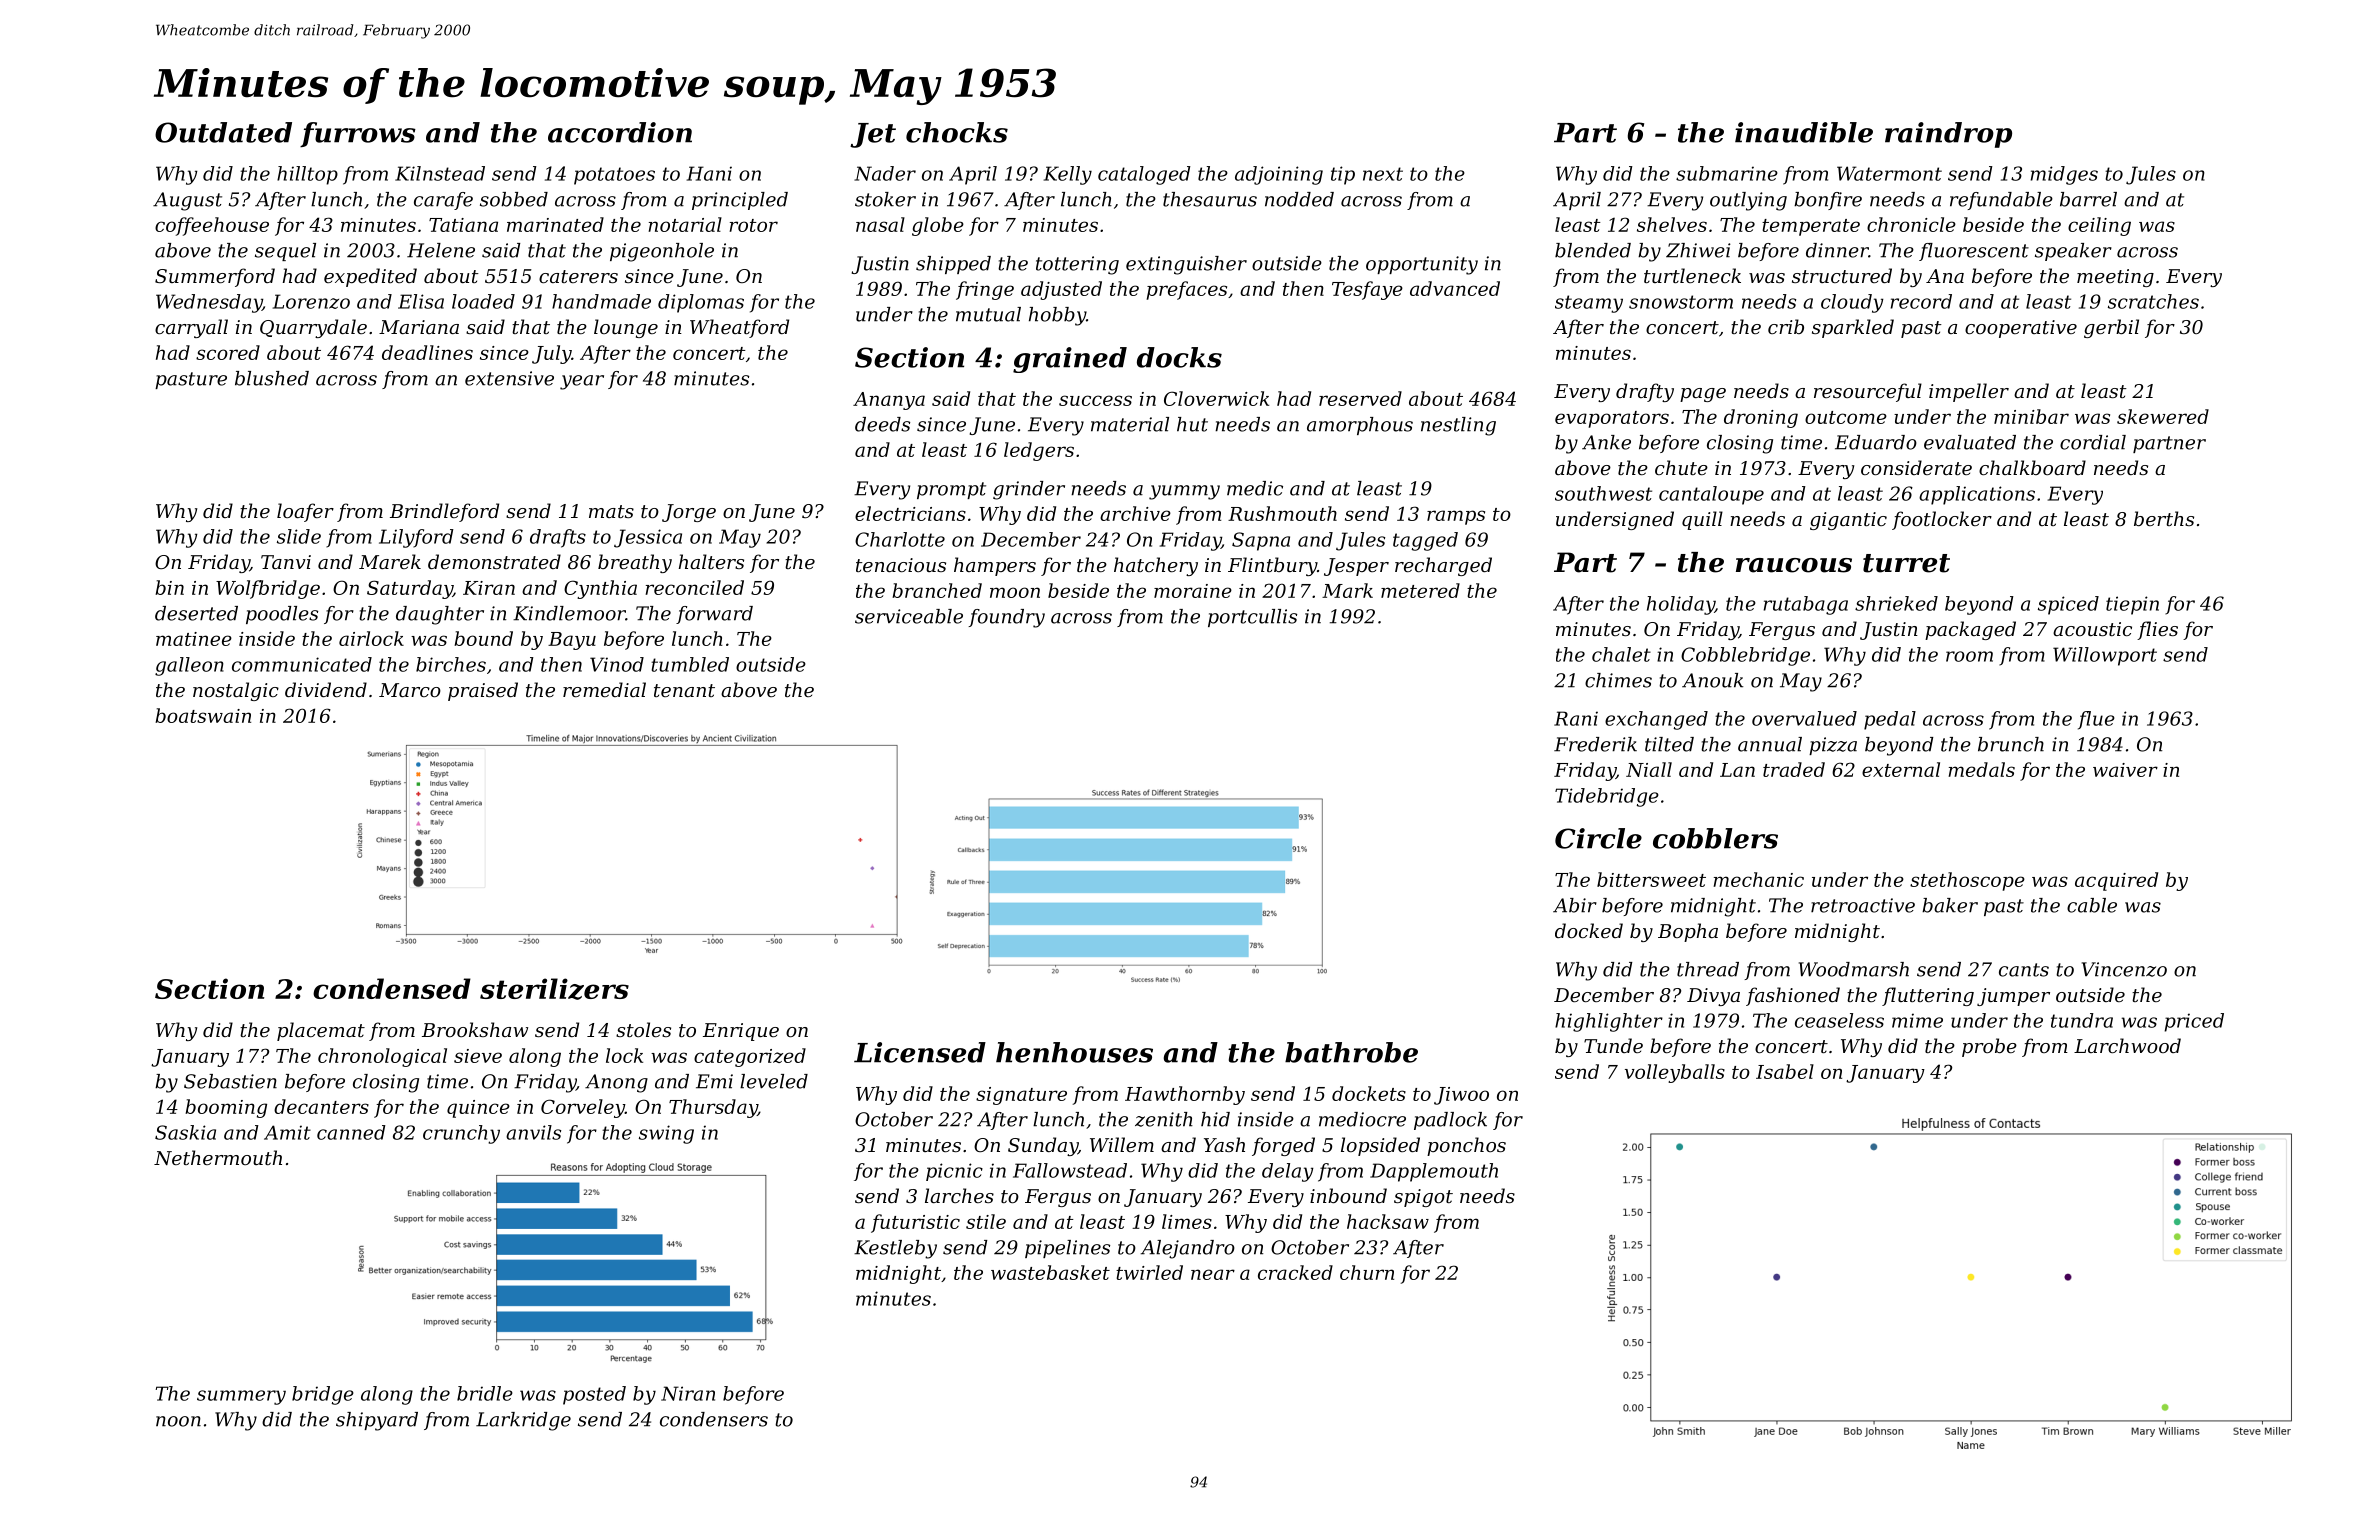 Image resolution: width=2380 pixels, height=1540 pixels. Describe the element at coordinates (1948, 135) in the screenshot. I see `raindrop` at that location.
